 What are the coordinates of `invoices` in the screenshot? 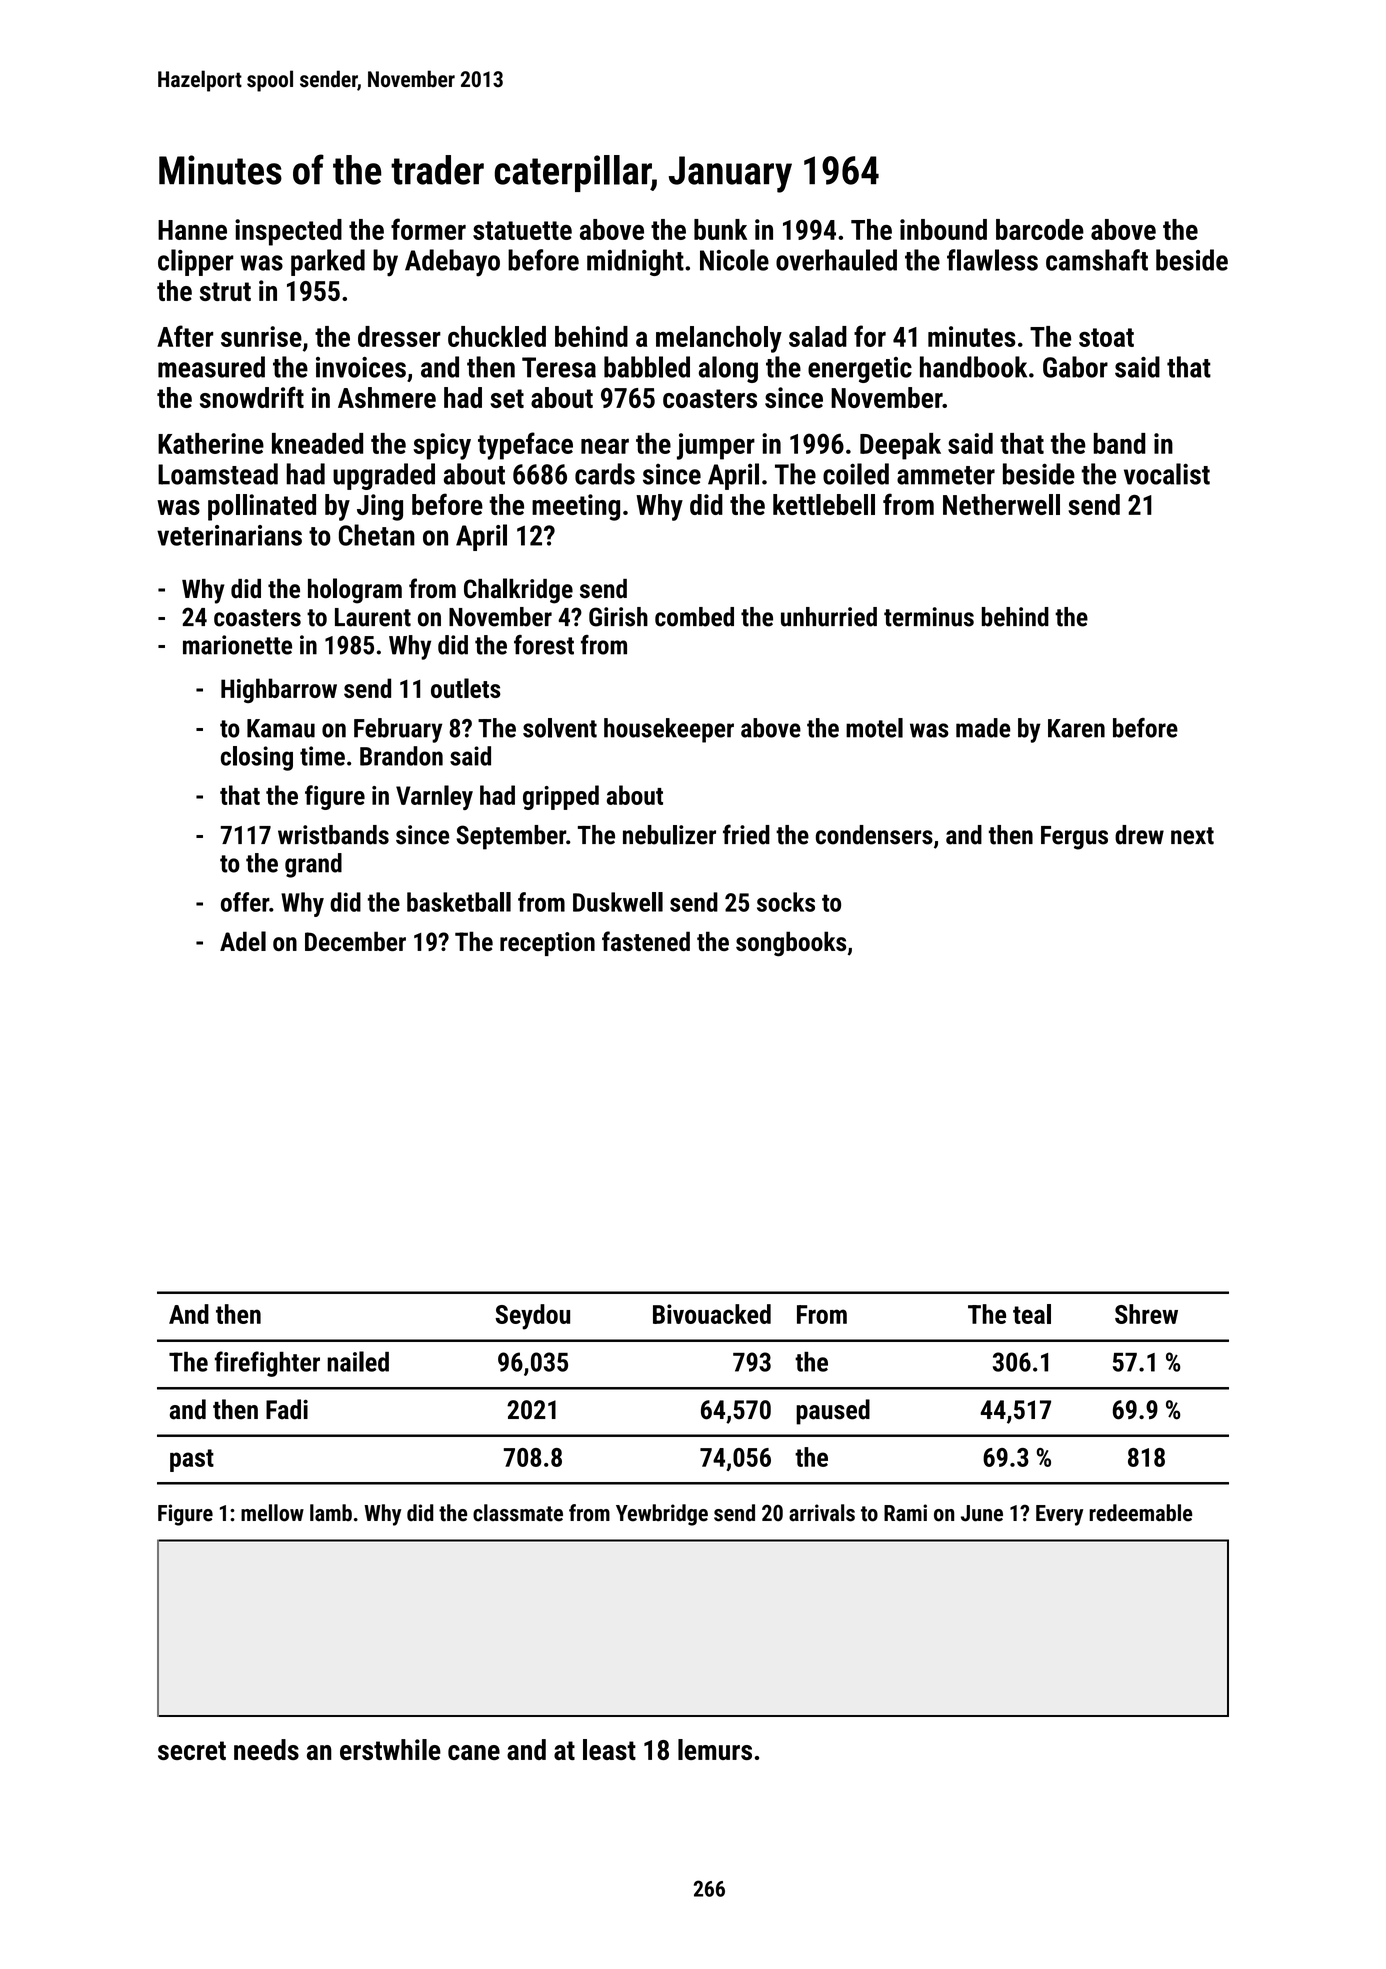 It's located at (361, 367).
